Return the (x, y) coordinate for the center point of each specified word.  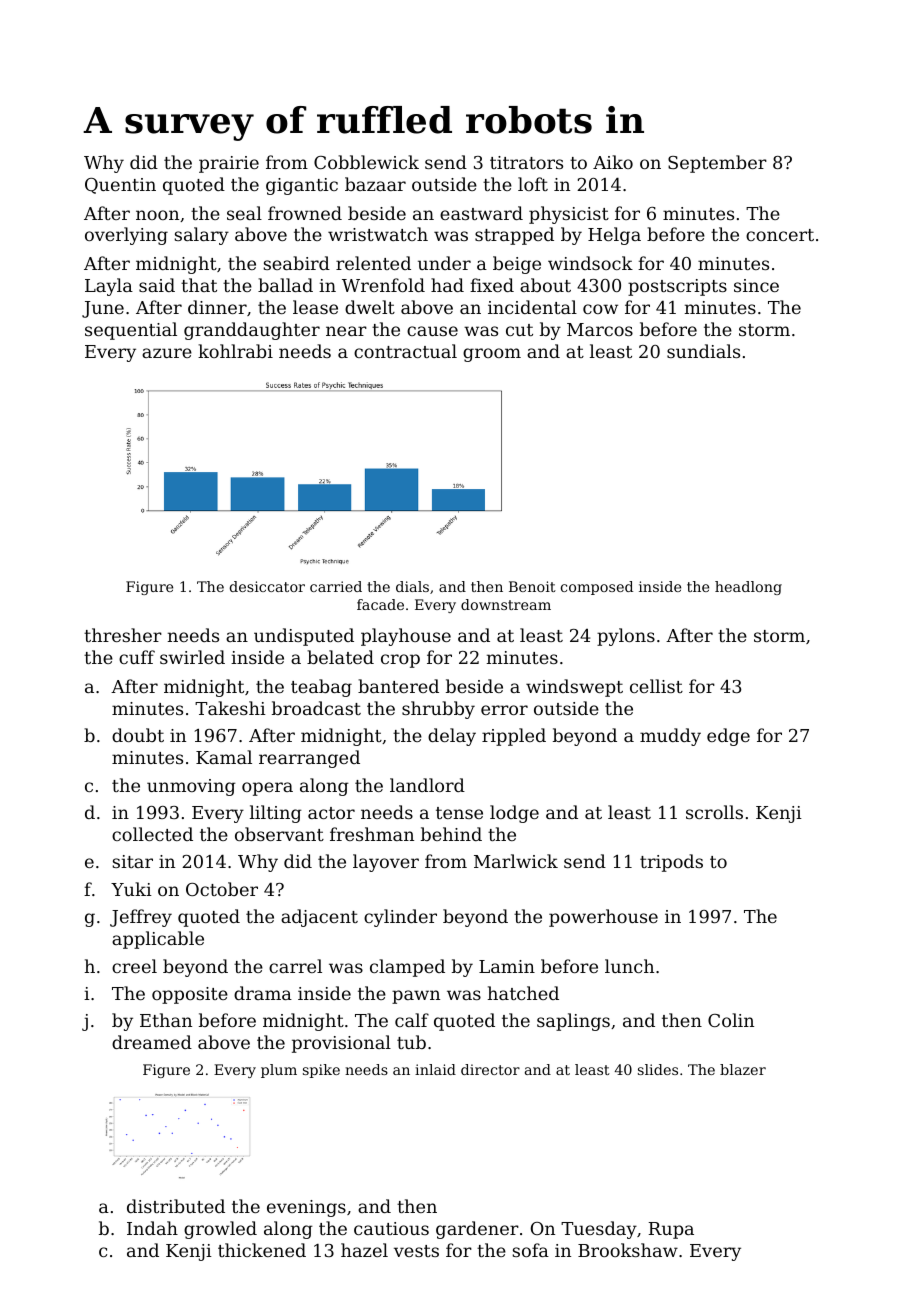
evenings (306, 1208)
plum (279, 1071)
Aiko (613, 162)
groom (492, 355)
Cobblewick (366, 162)
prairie (229, 164)
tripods (671, 863)
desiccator (267, 586)
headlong (748, 588)
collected (152, 834)
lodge (514, 814)
